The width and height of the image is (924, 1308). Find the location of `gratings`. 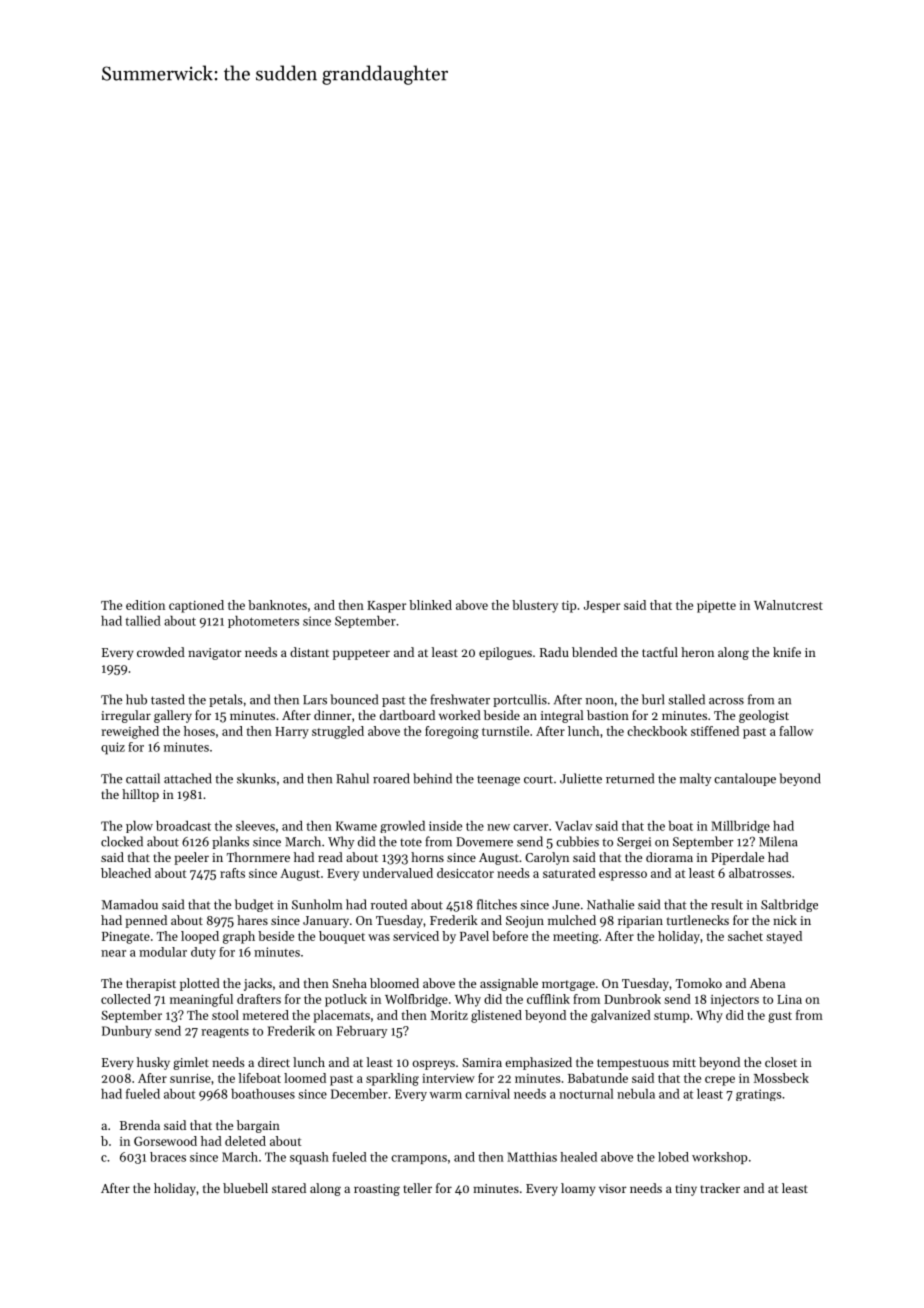

gratings is located at coordinates (759, 1095).
